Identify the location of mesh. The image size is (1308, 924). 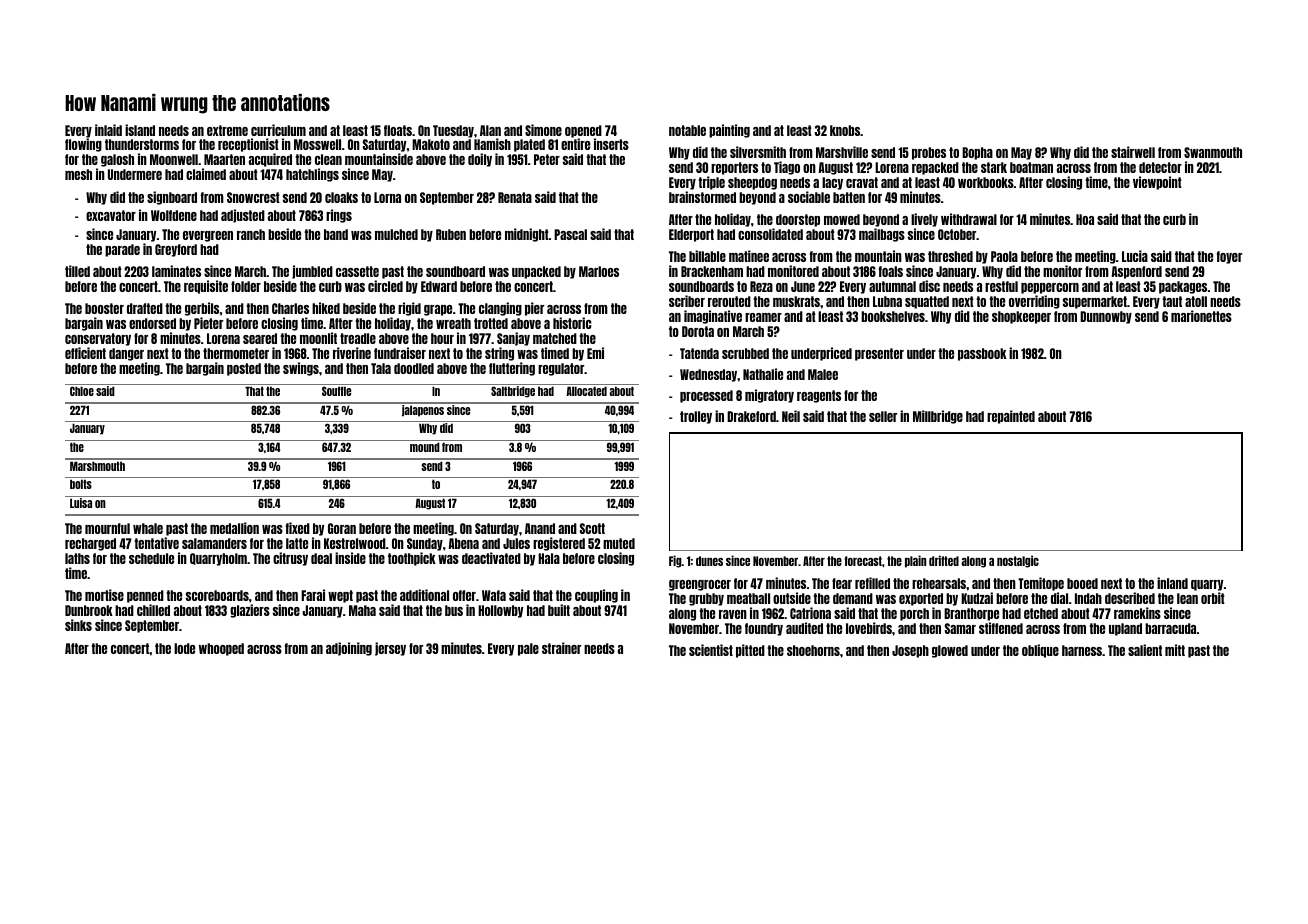
(78, 174).
